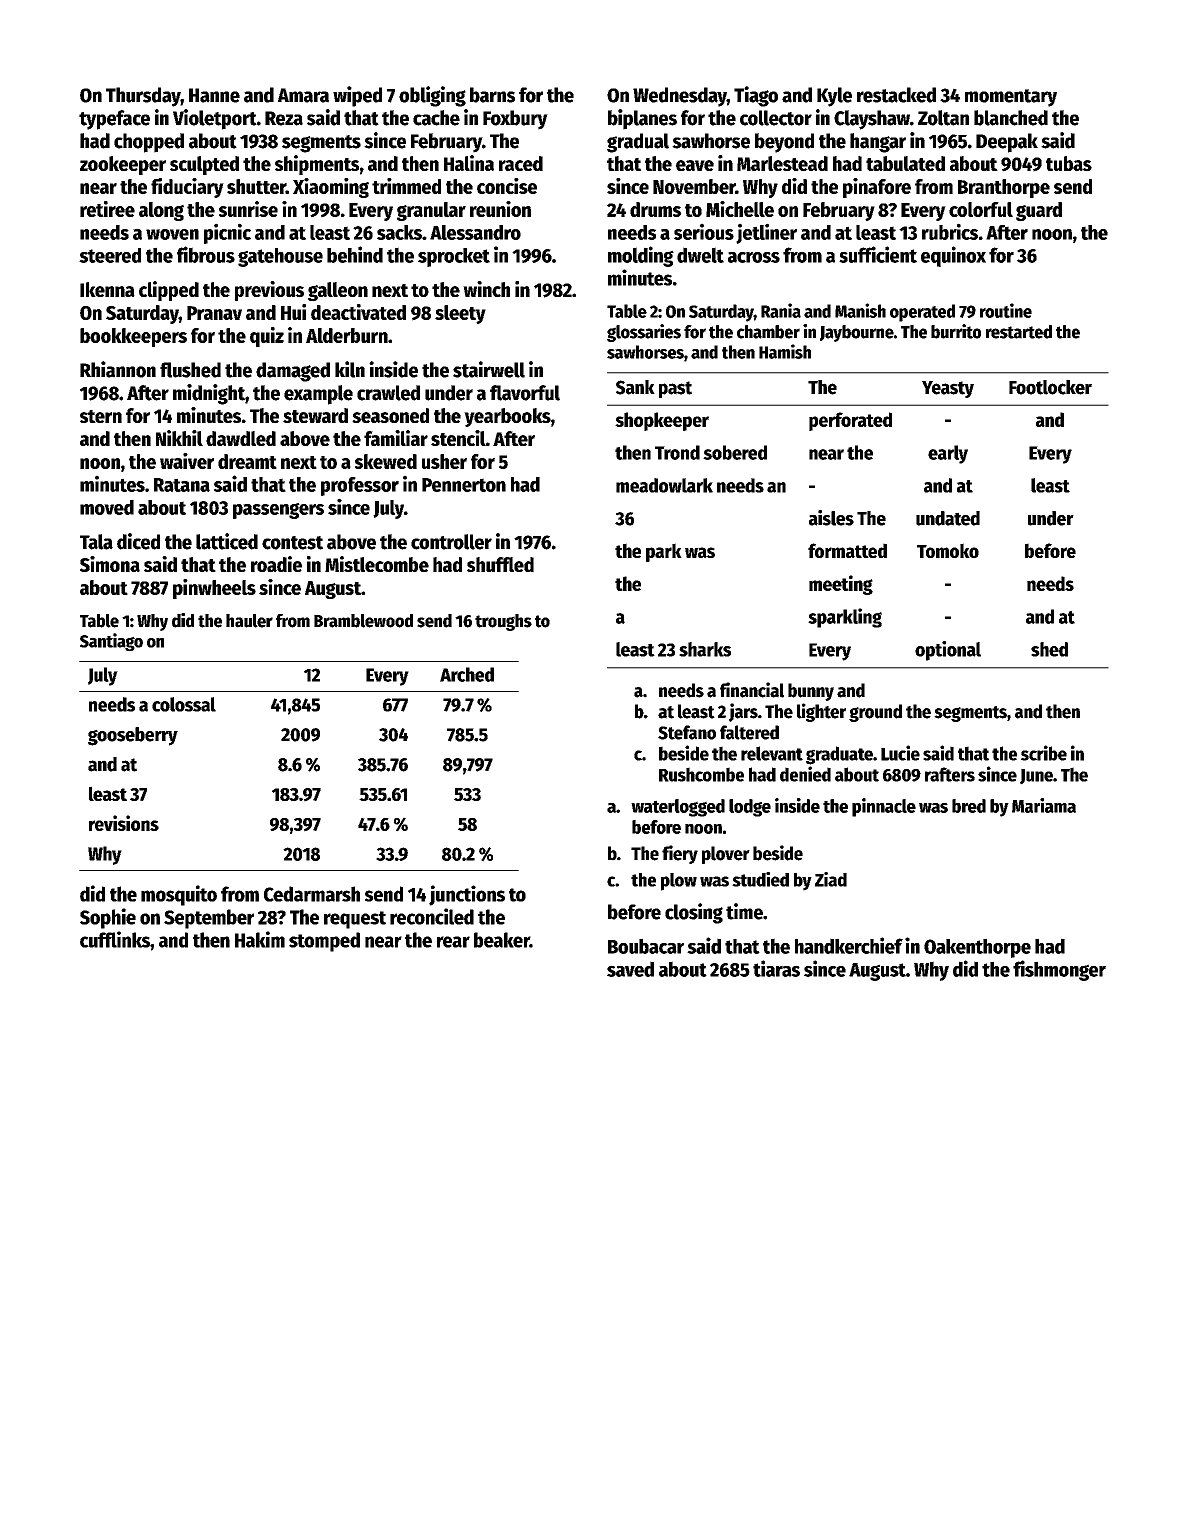 The width and height of the document is (1188, 1538). What do you see at coordinates (110, 255) in the document?
I see `steered` at bounding box center [110, 255].
